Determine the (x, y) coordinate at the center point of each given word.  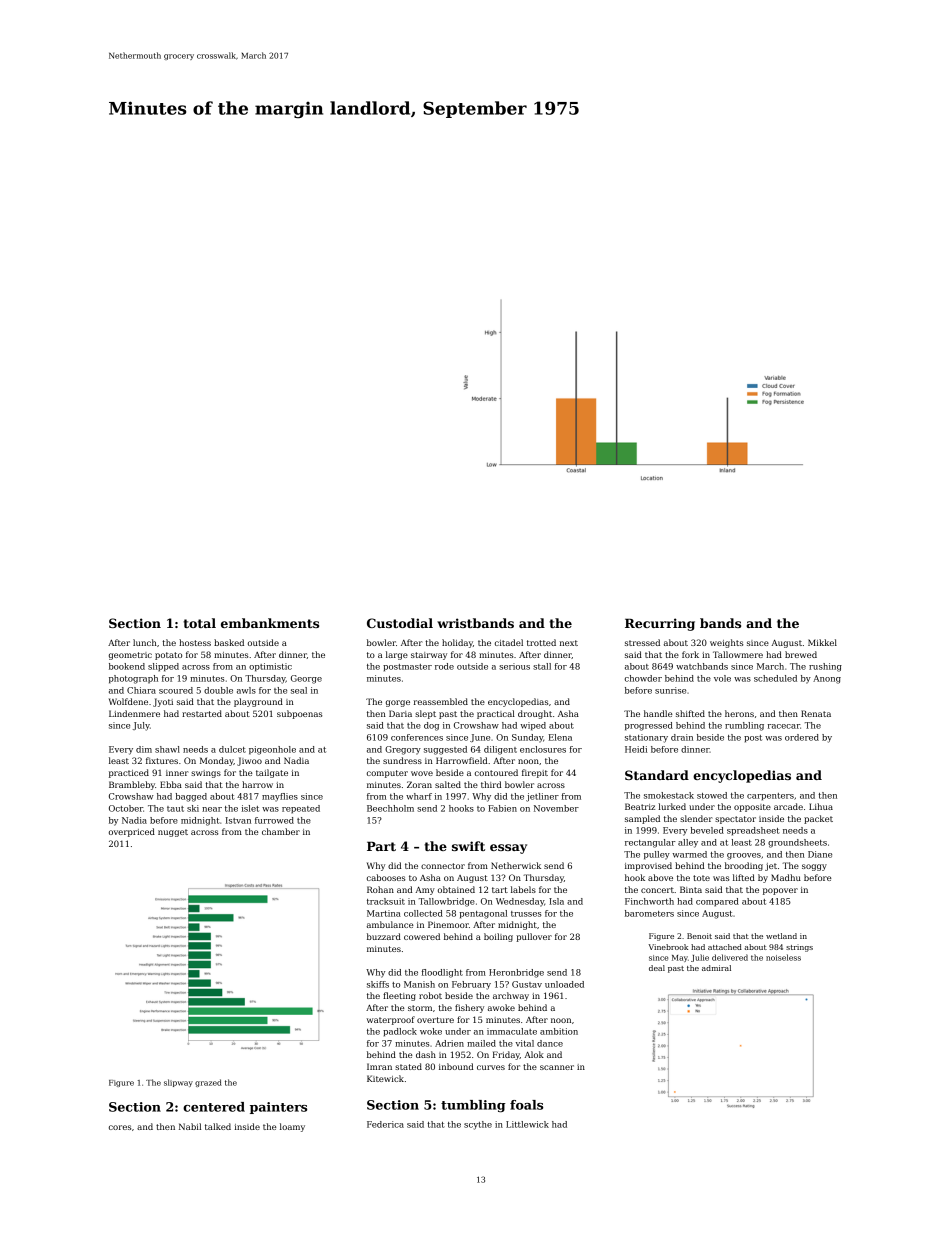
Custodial (400, 623)
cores (120, 1127)
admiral (716, 968)
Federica (385, 1124)
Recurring (660, 624)
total (199, 623)
